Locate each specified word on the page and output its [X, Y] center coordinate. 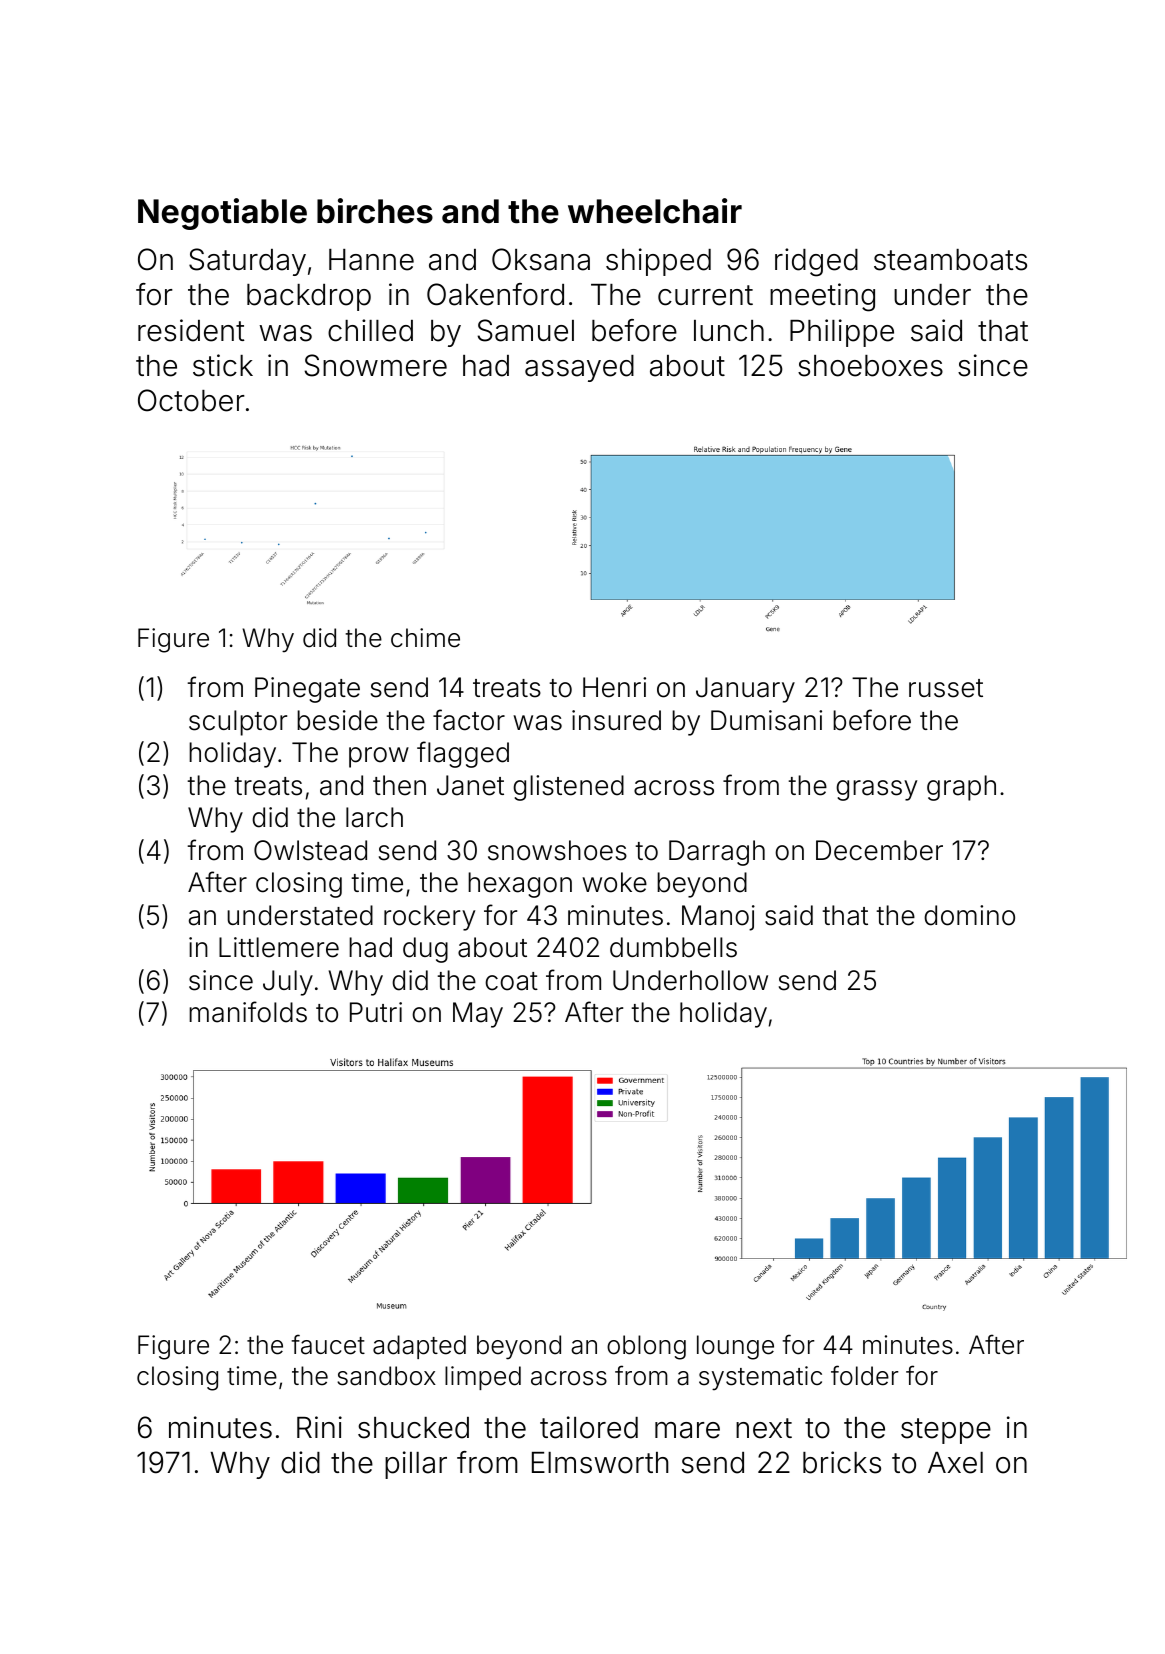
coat [511, 981]
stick [223, 365]
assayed [579, 368]
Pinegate [307, 690]
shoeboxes [870, 366]
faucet [328, 1344]
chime [425, 638]
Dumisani [766, 720]
